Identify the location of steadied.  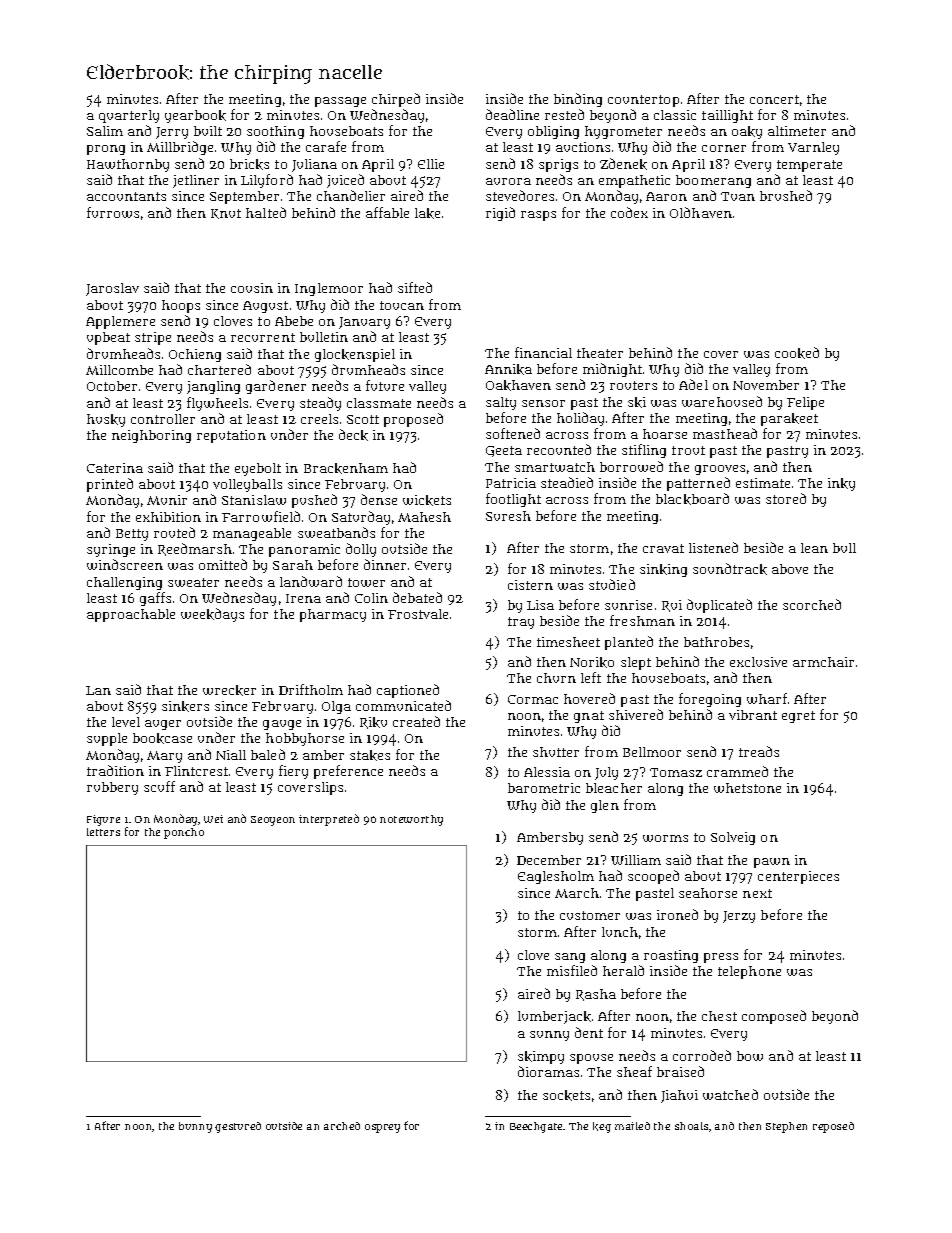
(567, 482).
